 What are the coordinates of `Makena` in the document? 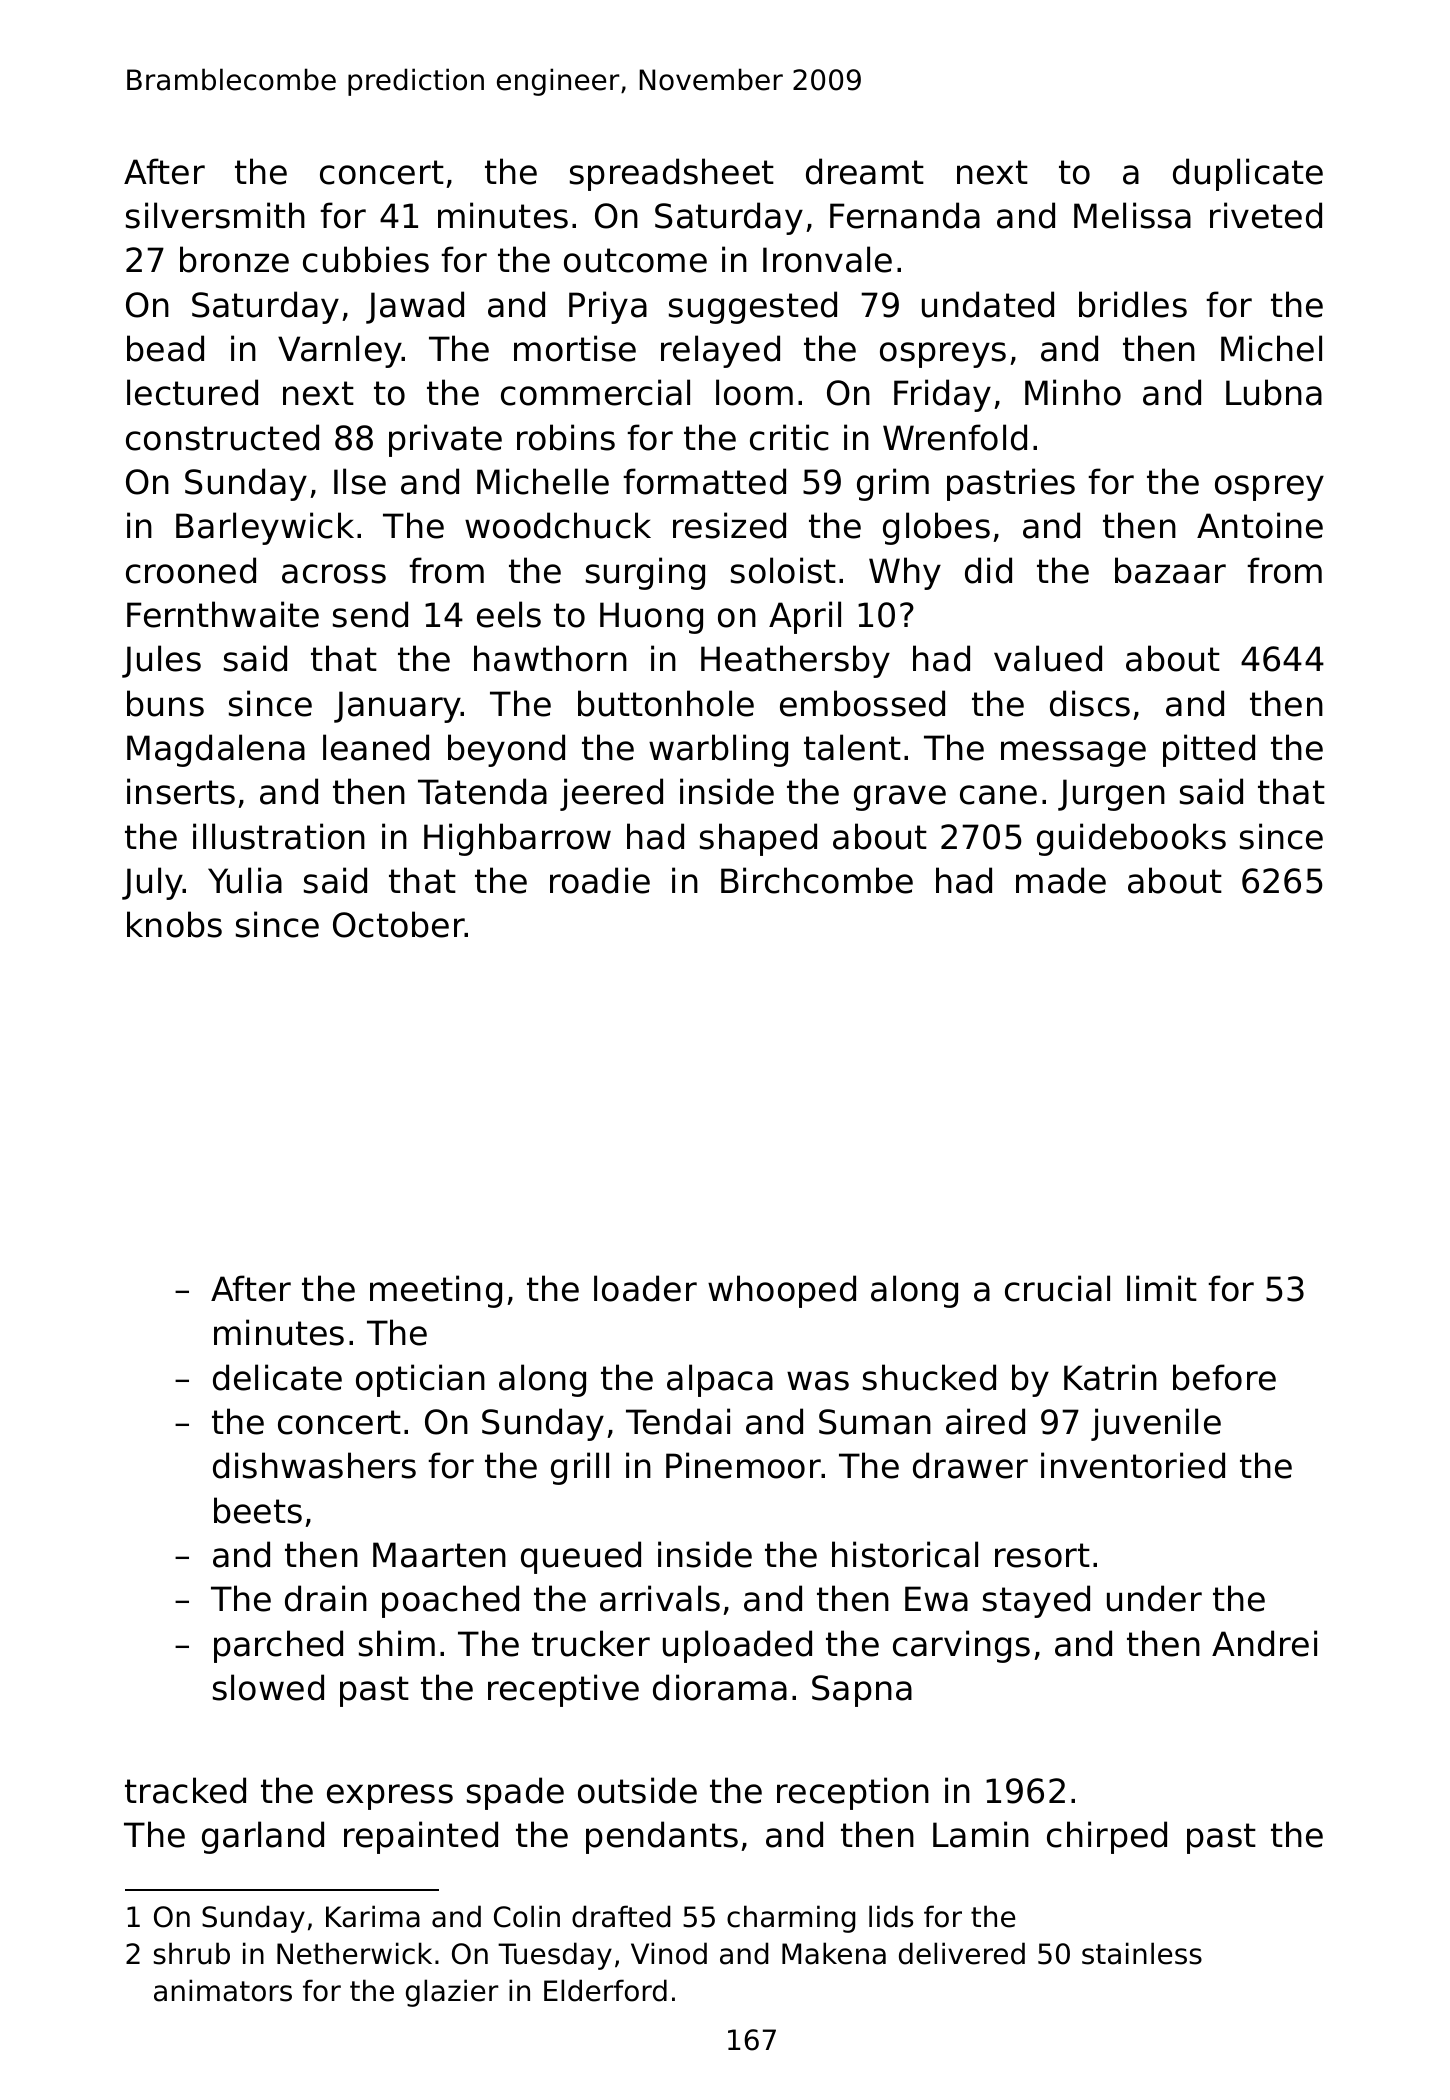 It's located at (834, 1953).
